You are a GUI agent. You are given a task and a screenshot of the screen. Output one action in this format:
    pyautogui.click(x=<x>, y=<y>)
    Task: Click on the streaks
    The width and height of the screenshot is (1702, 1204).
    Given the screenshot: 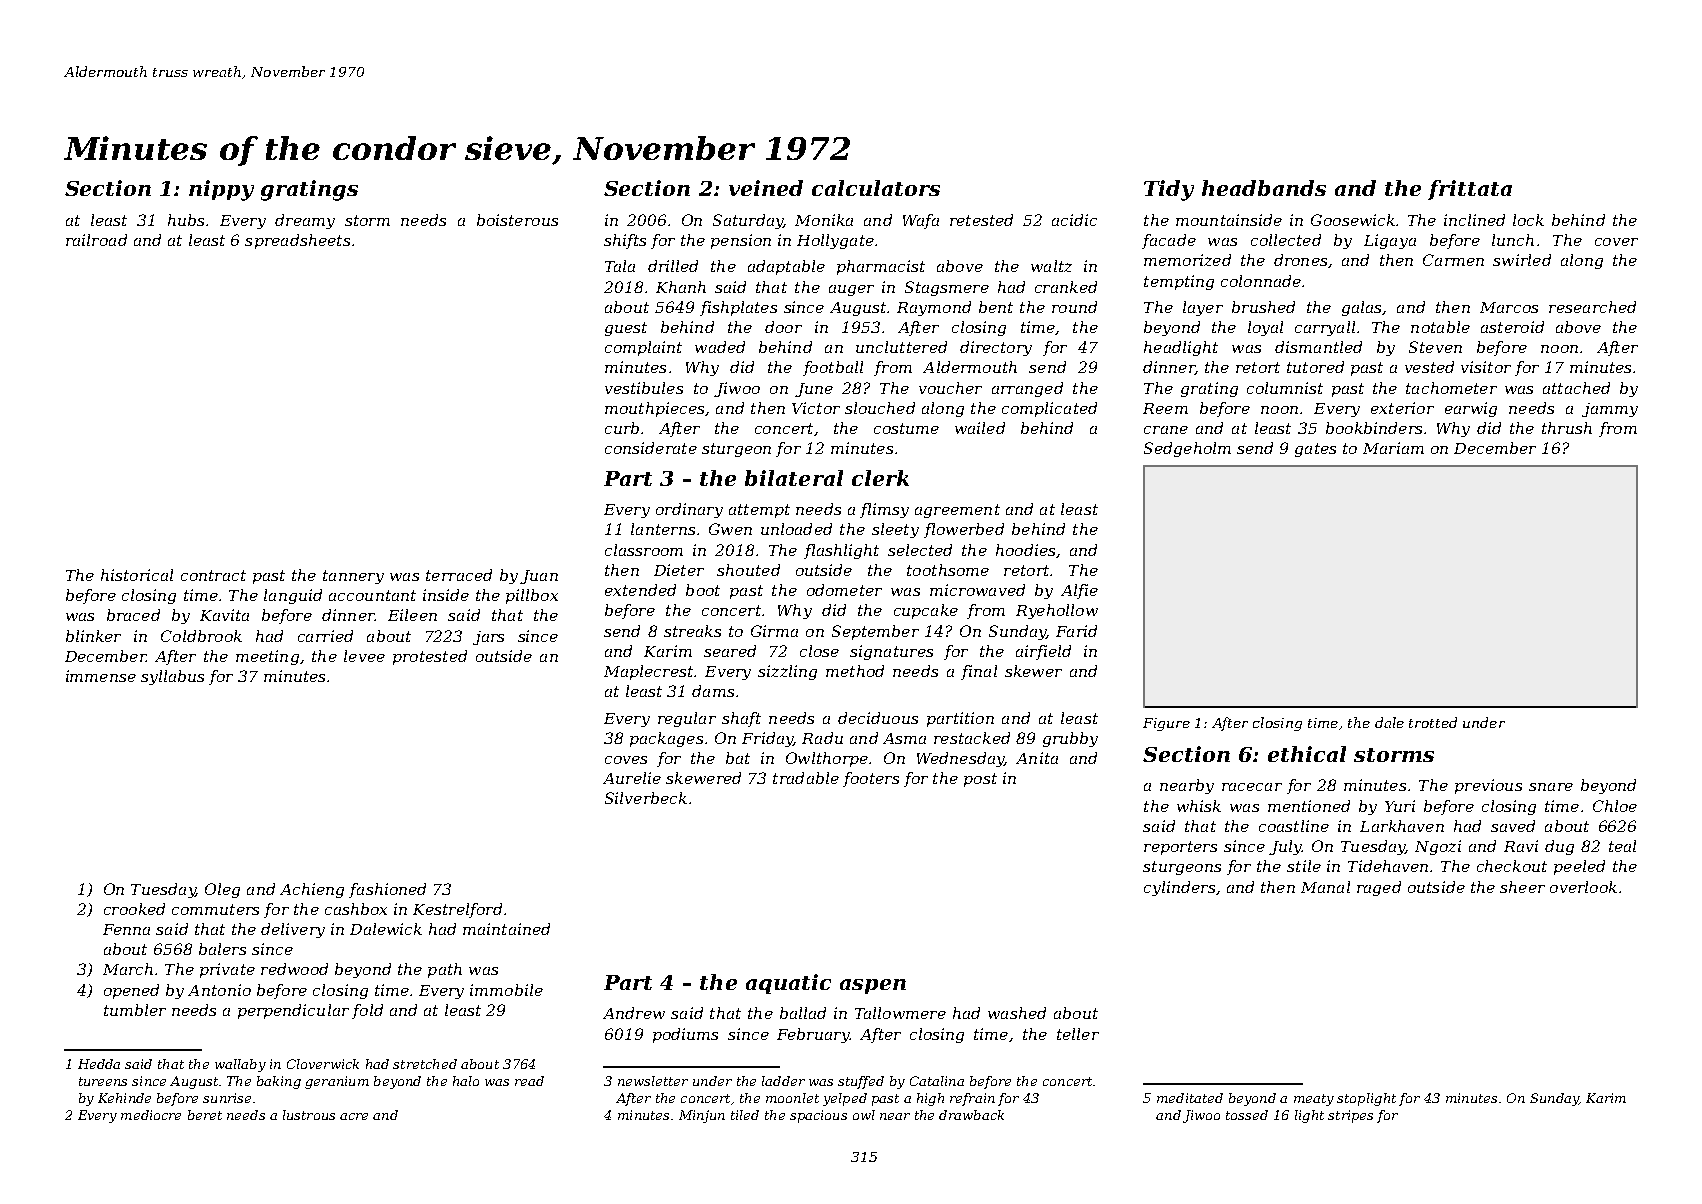 What is the action you would take?
    pyautogui.click(x=692, y=631)
